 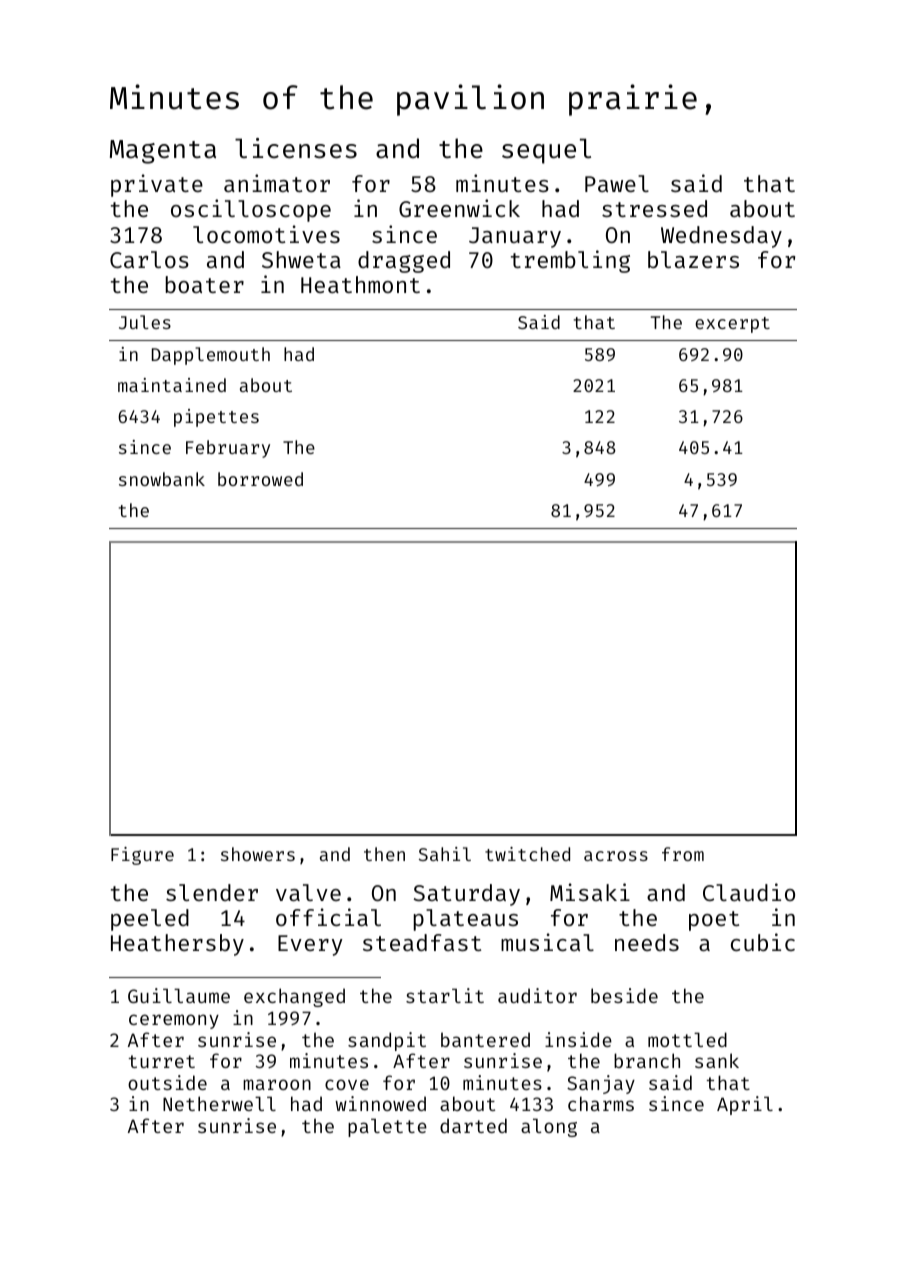 What do you see at coordinates (163, 152) in the document?
I see `Magenta` at bounding box center [163, 152].
